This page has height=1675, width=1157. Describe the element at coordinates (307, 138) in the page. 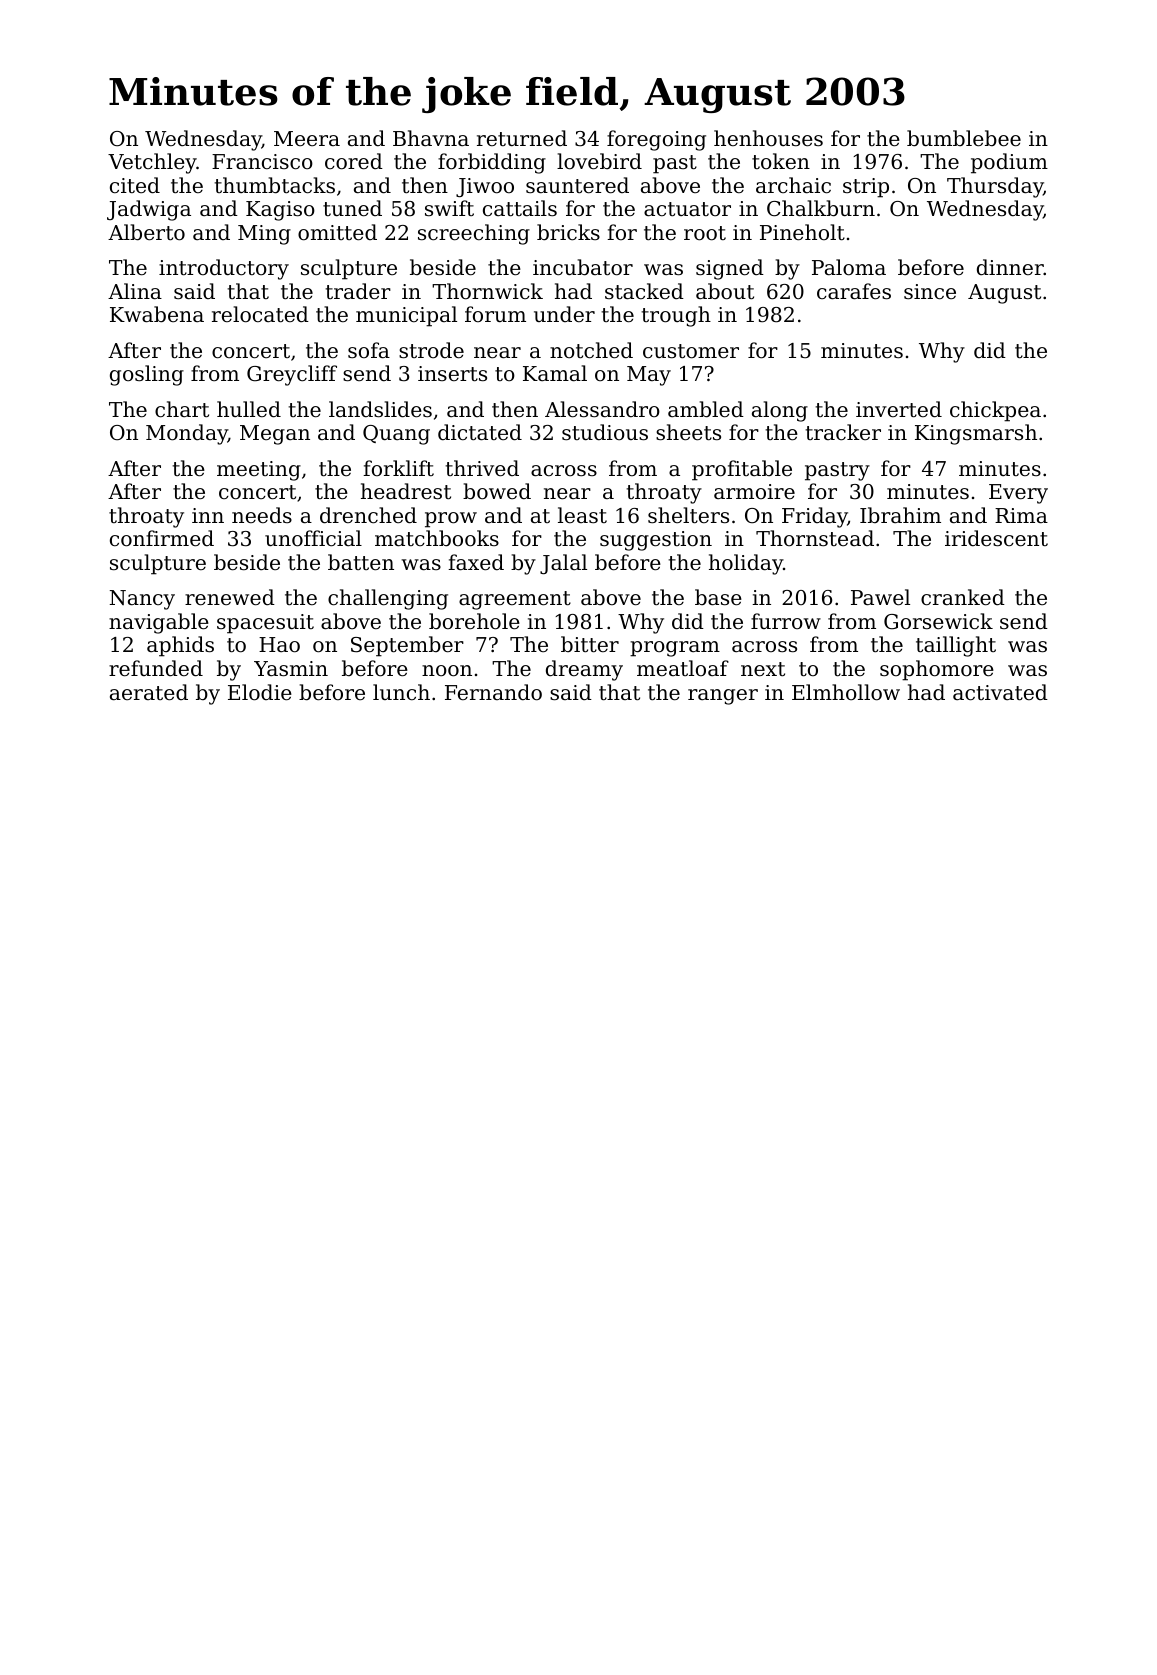

I see `Meera` at that location.
